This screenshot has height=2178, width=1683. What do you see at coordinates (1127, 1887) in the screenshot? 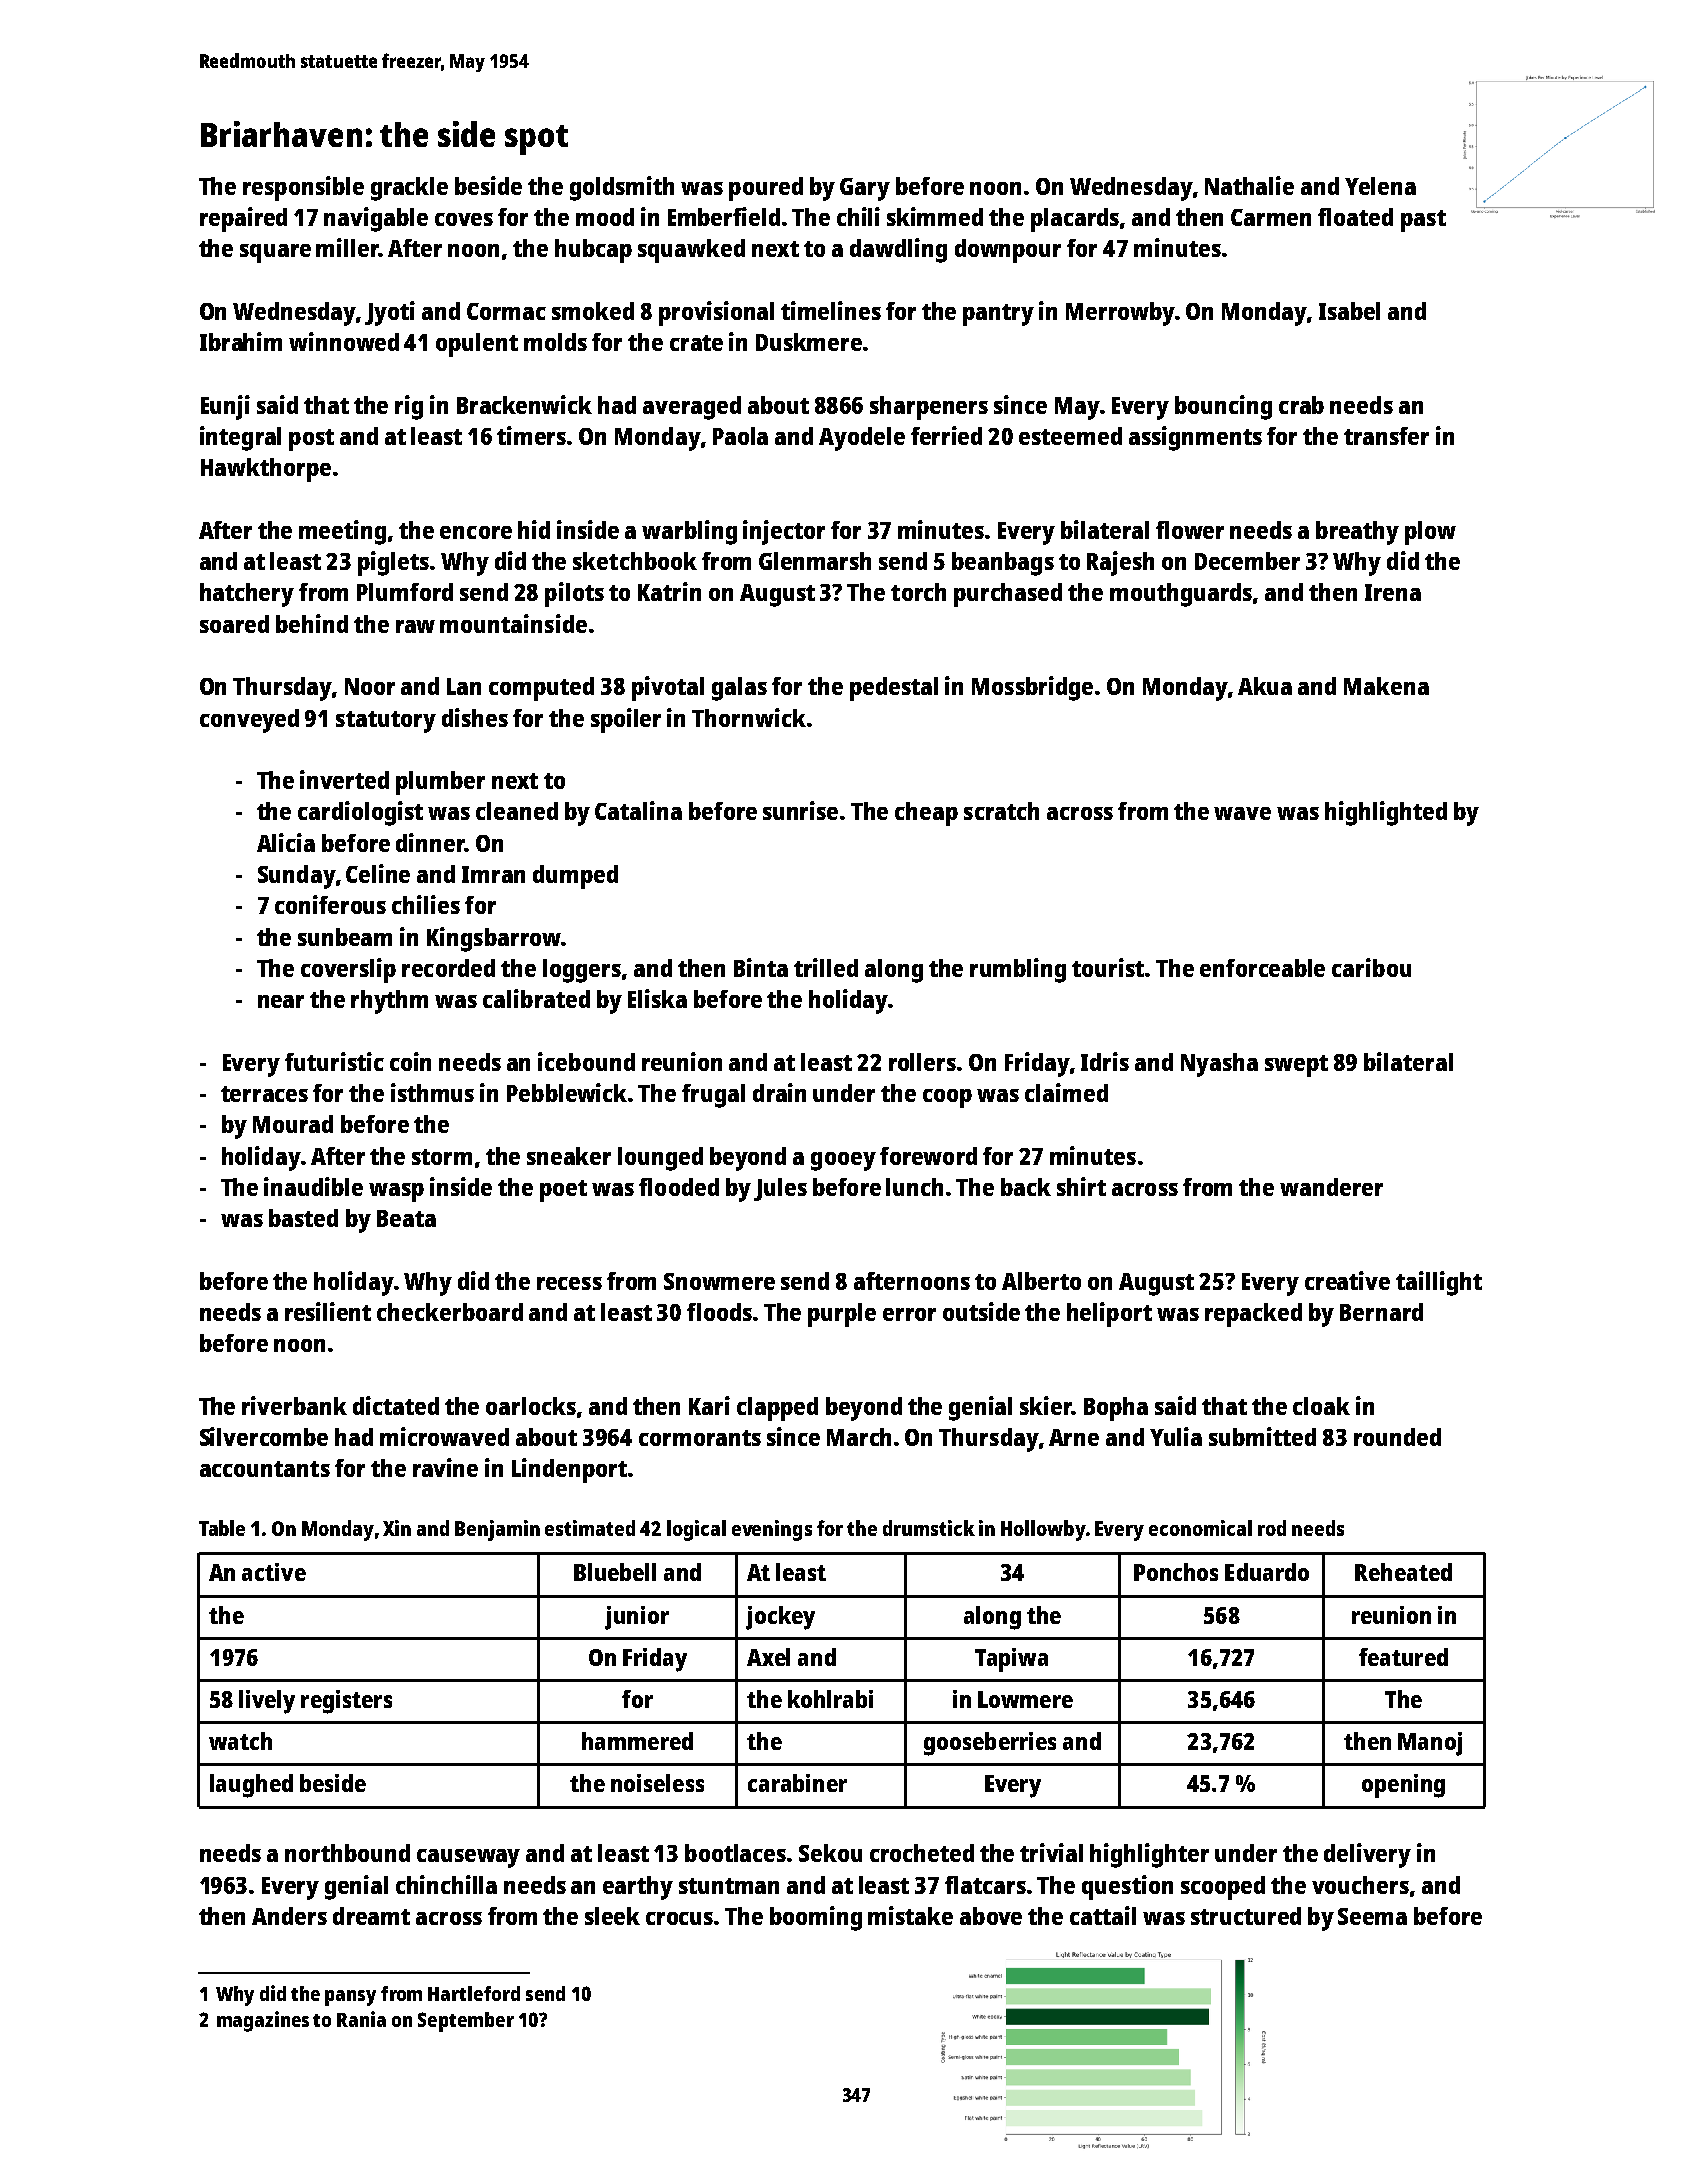
I see `question` at bounding box center [1127, 1887].
